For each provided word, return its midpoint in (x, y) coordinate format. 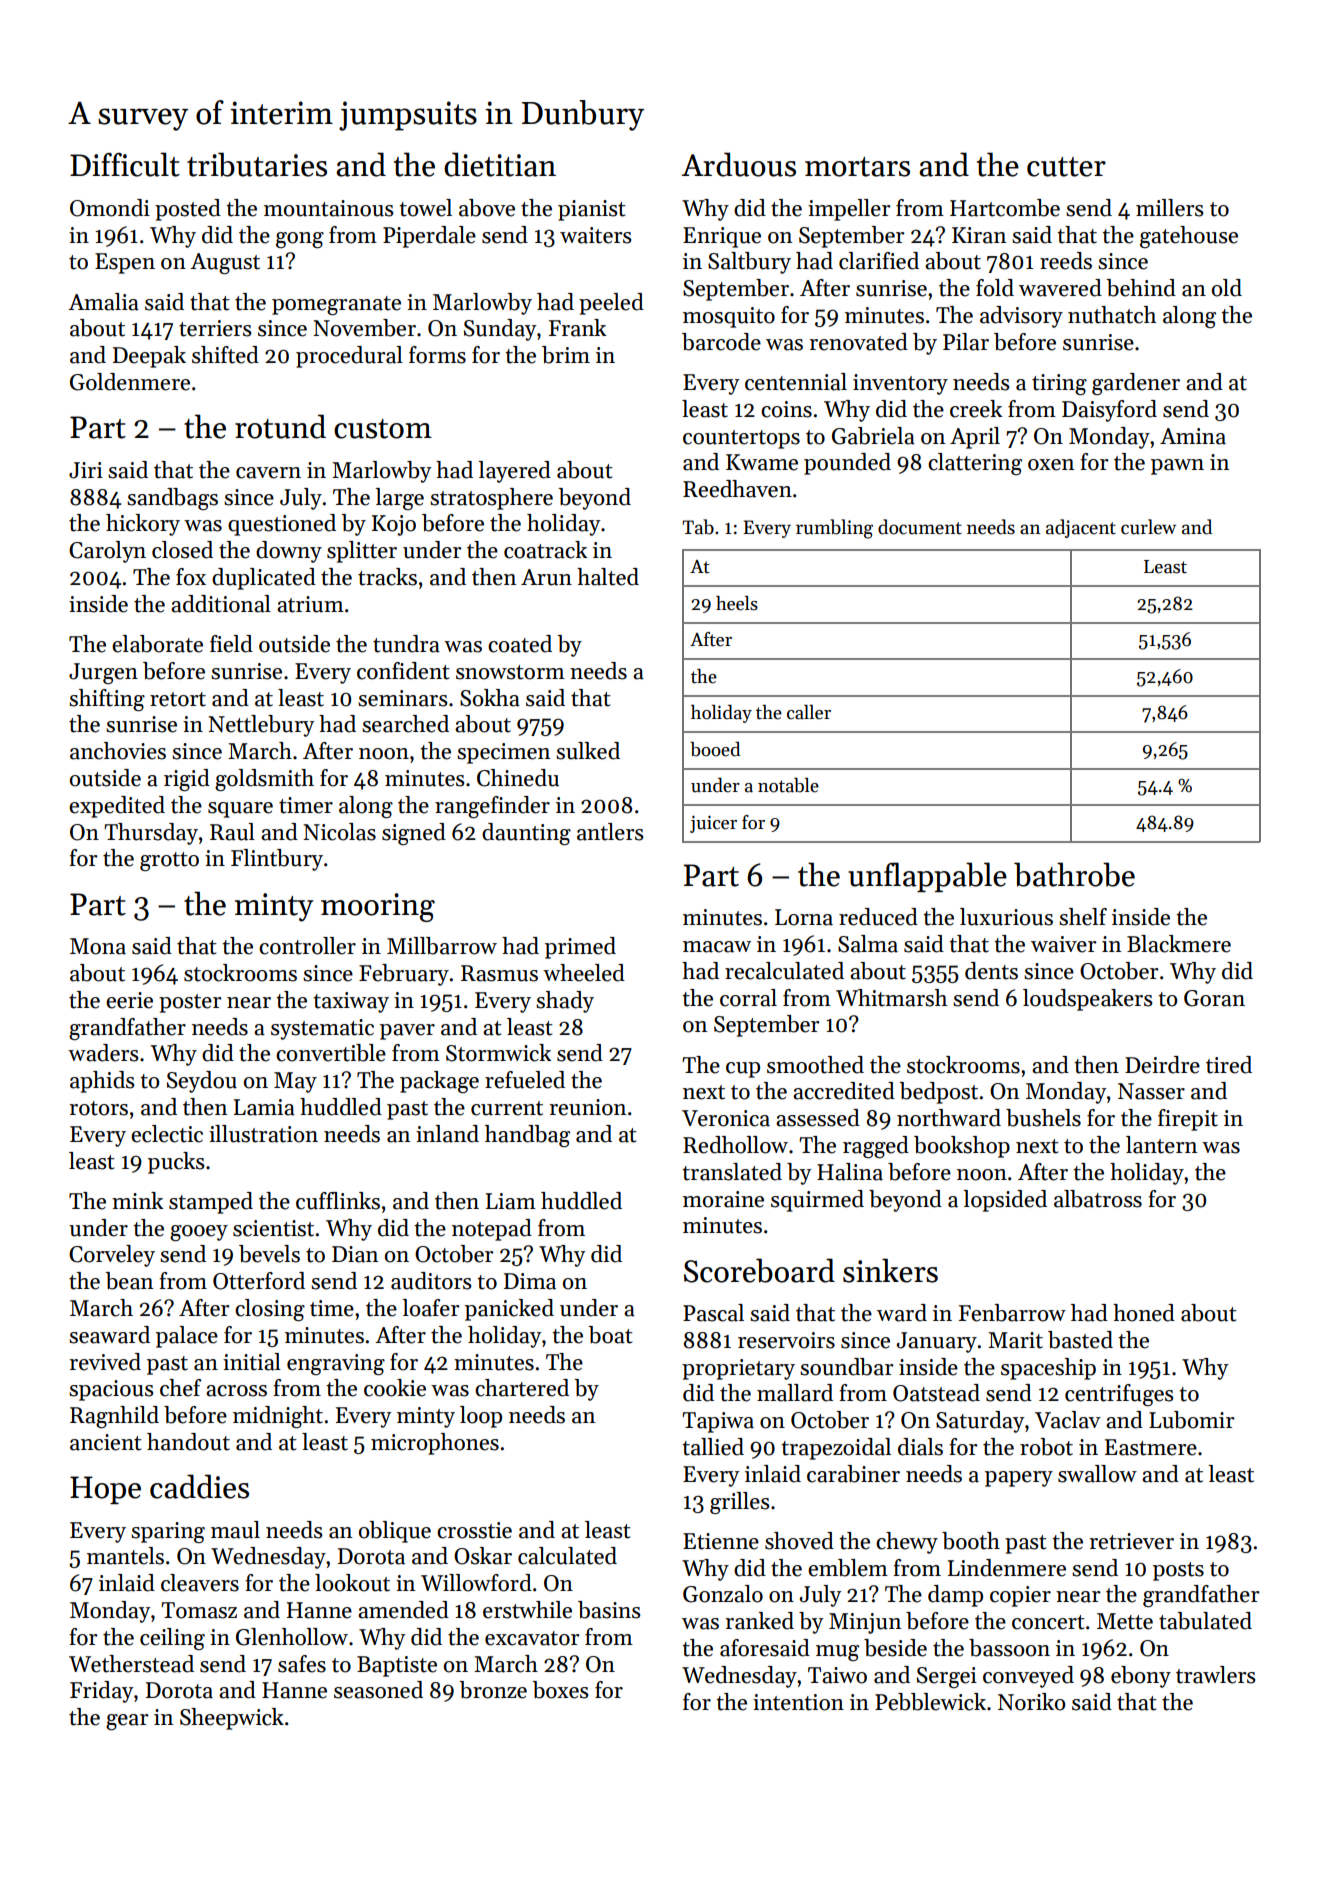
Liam (511, 1201)
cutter (1066, 167)
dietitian (500, 164)
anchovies (118, 751)
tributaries (257, 164)
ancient (106, 1442)
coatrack (545, 550)
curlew (1148, 527)
